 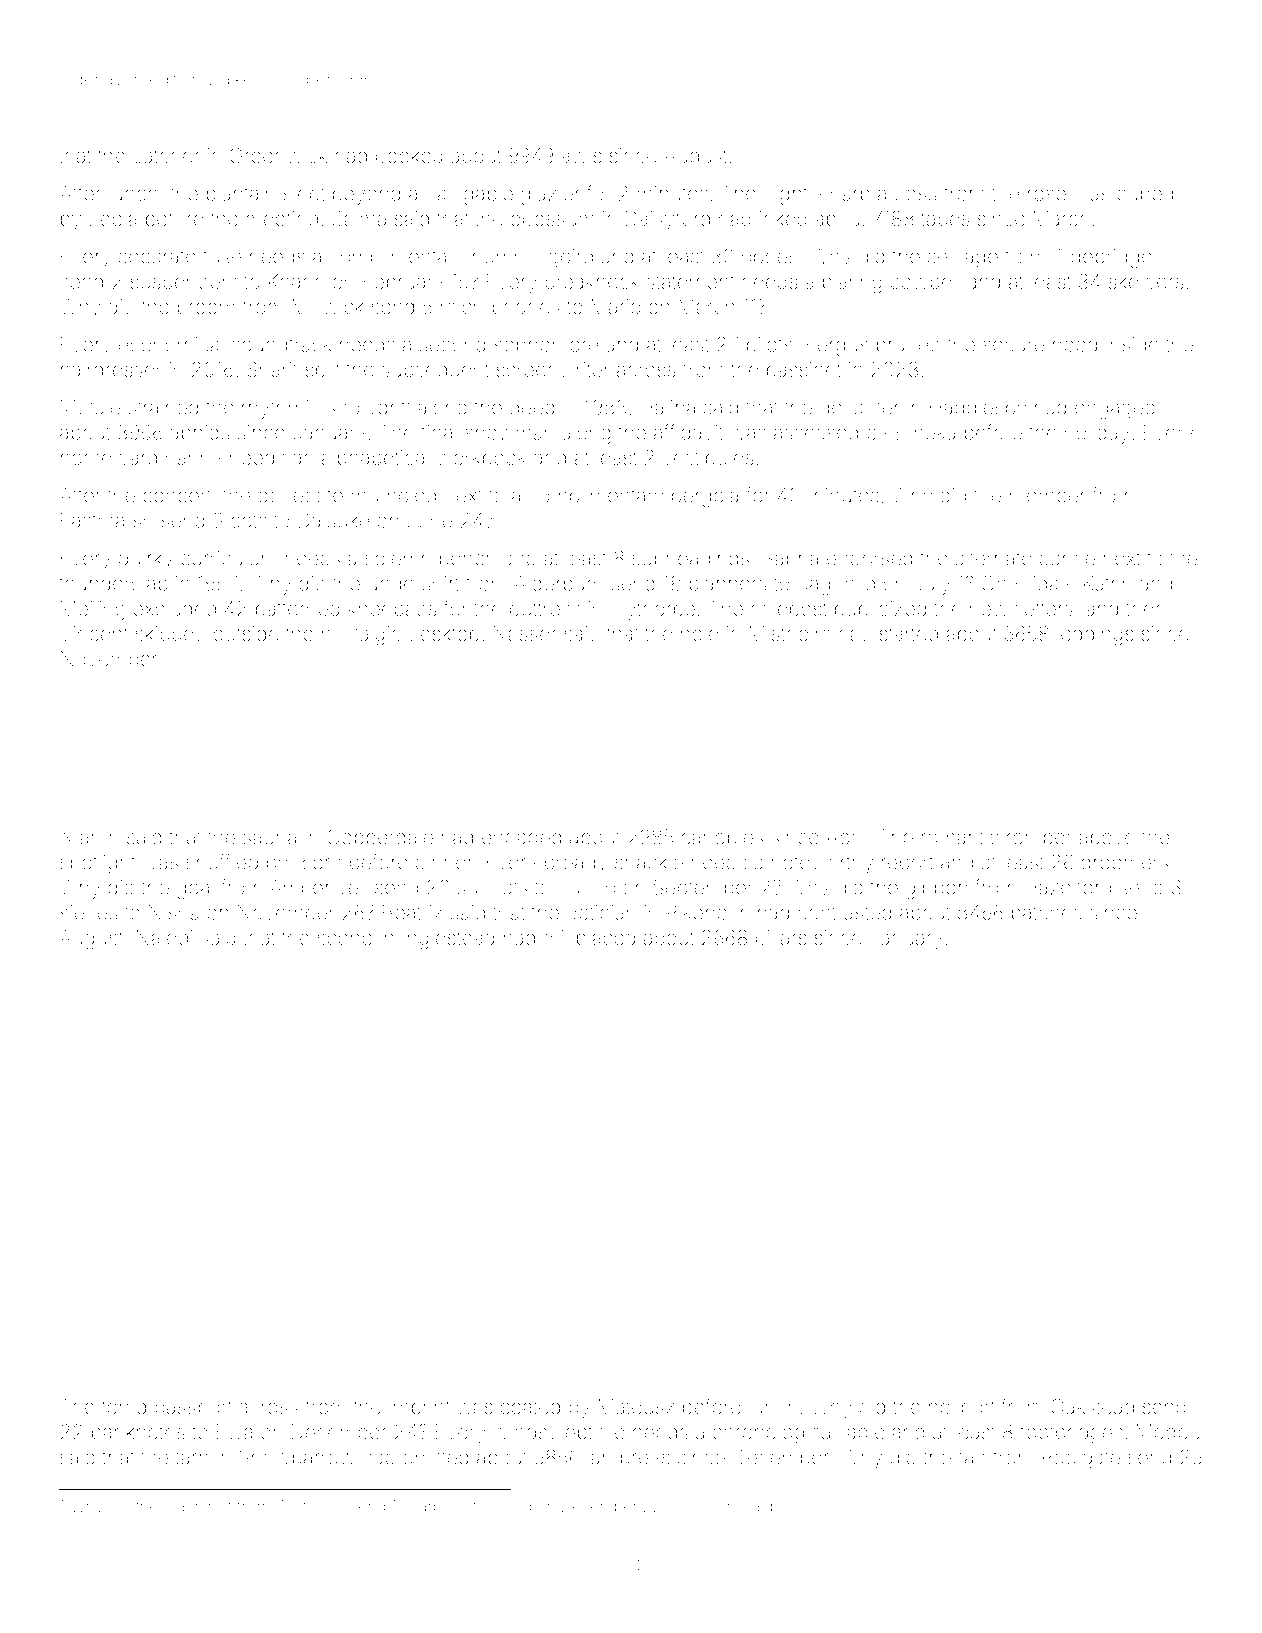 What do you see at coordinates (1107, 837) in the image?
I see `above` at bounding box center [1107, 837].
